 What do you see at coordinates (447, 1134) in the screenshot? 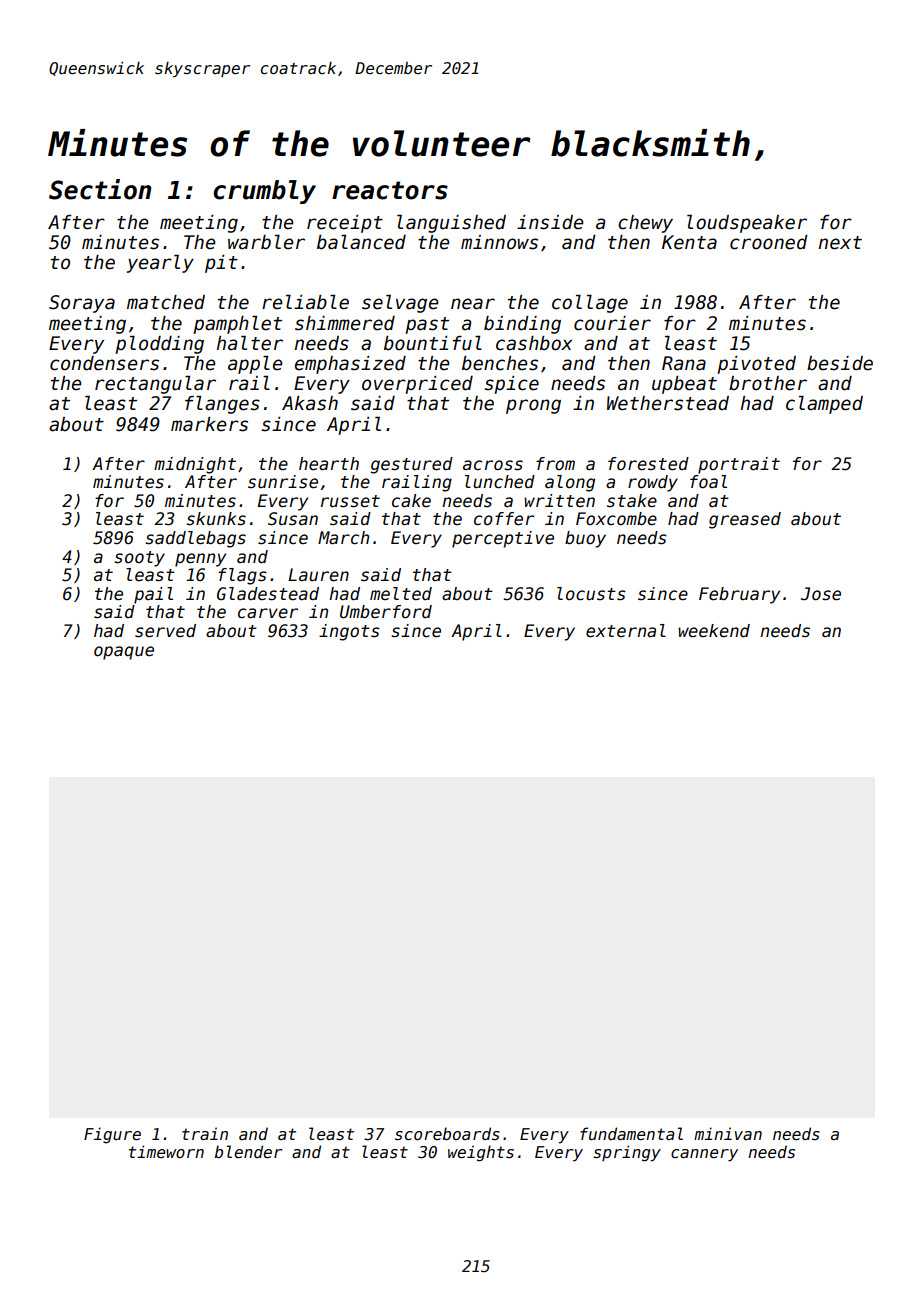
I see `scoreboards` at bounding box center [447, 1134].
